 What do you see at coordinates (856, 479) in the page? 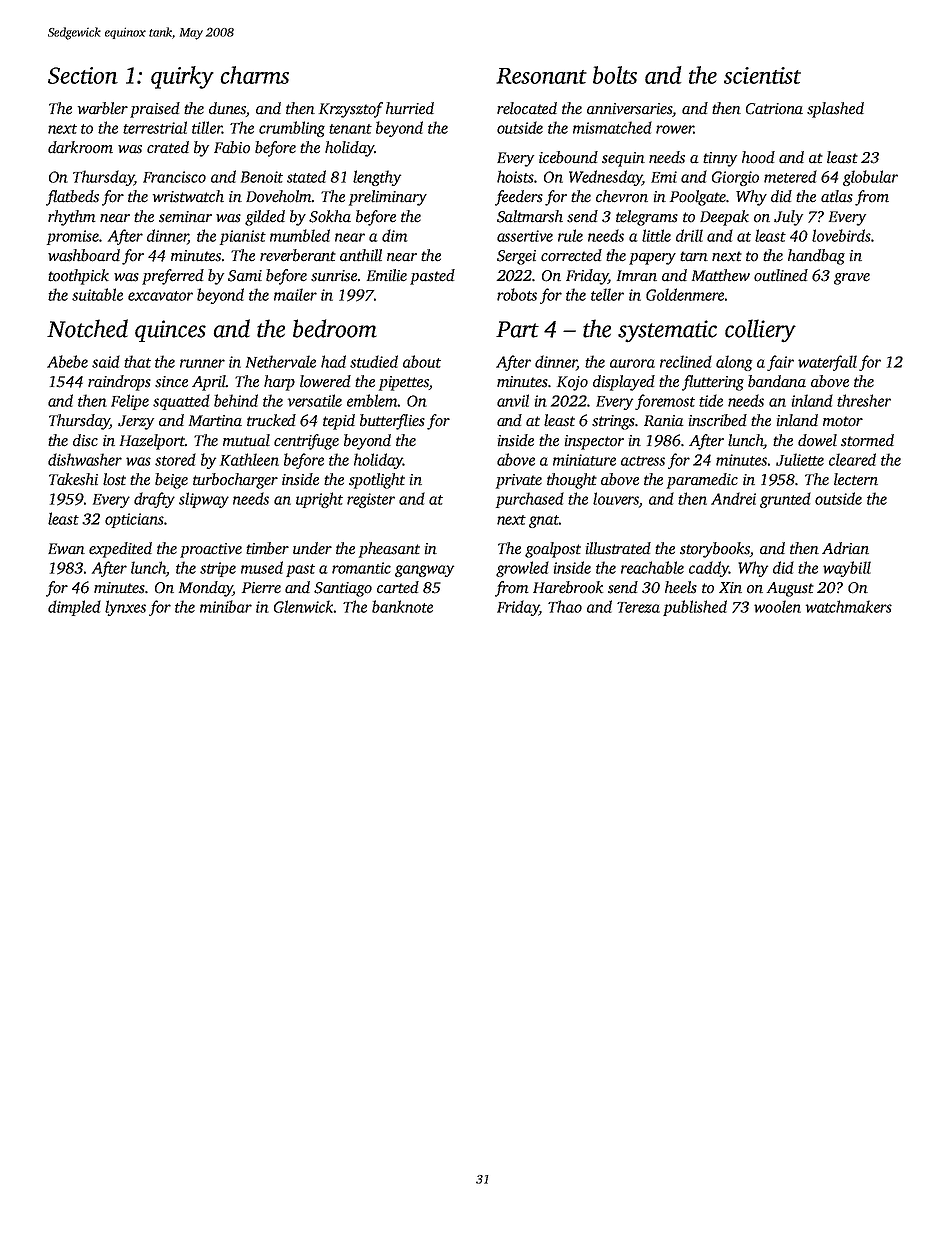
I see `lectern` at bounding box center [856, 479].
